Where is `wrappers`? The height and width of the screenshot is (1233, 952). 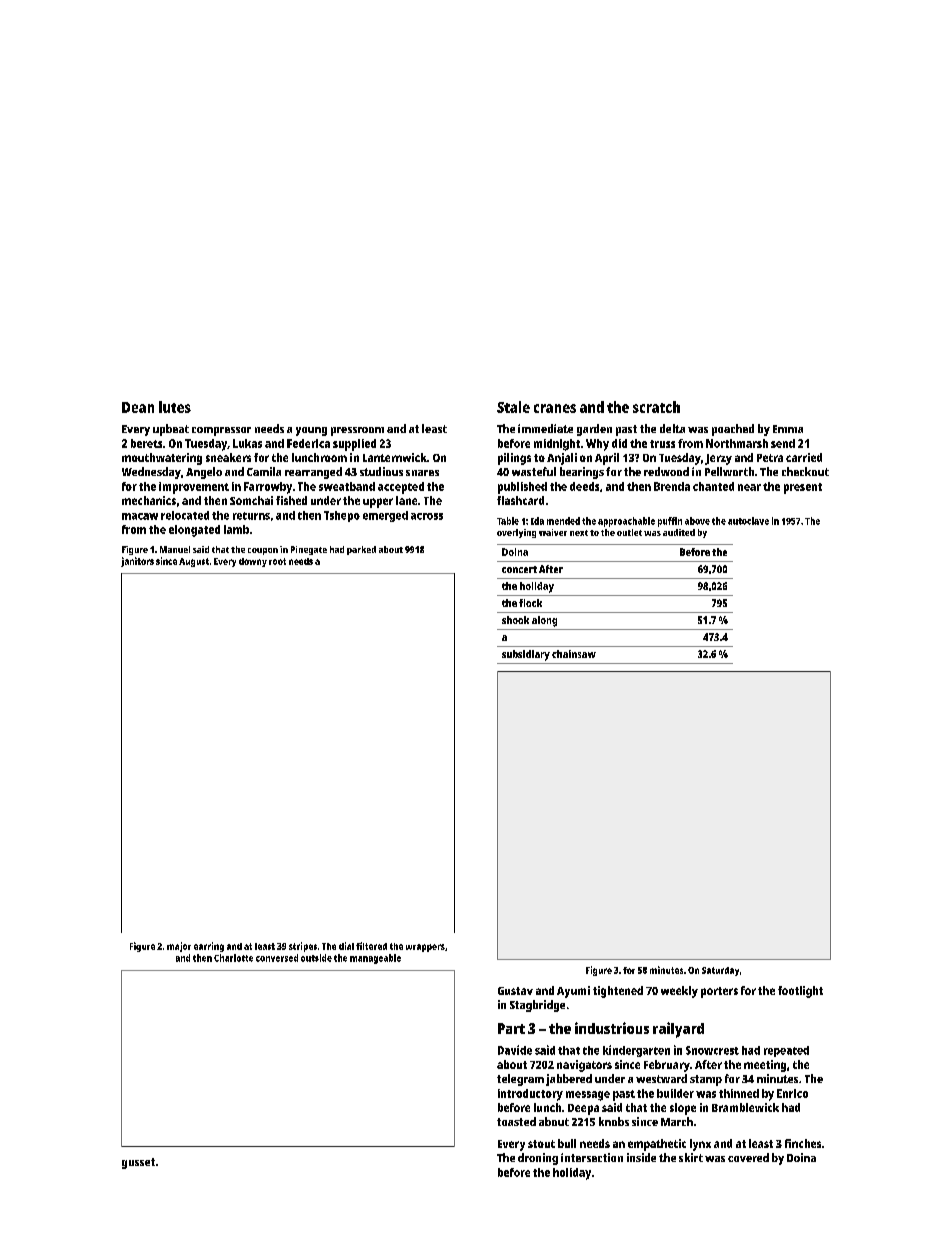
wrappers is located at coordinates (425, 948).
